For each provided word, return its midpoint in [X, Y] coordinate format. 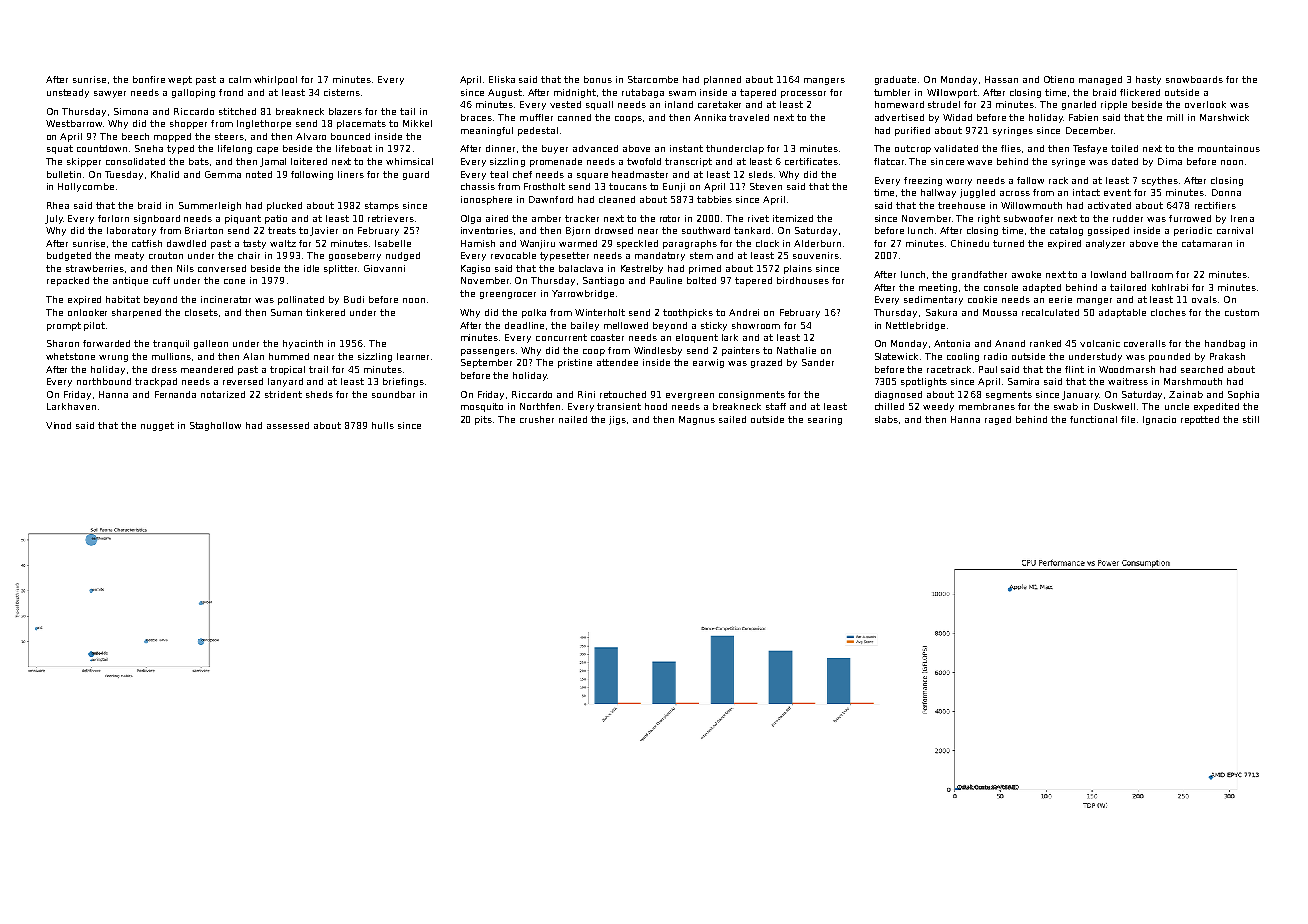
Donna [1226, 192]
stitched [237, 111]
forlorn [113, 218]
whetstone [70, 356]
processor [803, 94]
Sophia [1243, 395]
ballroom [1152, 274]
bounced [350, 136]
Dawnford [551, 199]
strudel [944, 104]
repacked [68, 281]
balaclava [581, 268]
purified [912, 131]
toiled [1124, 148]
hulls [383, 425]
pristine [575, 363]
